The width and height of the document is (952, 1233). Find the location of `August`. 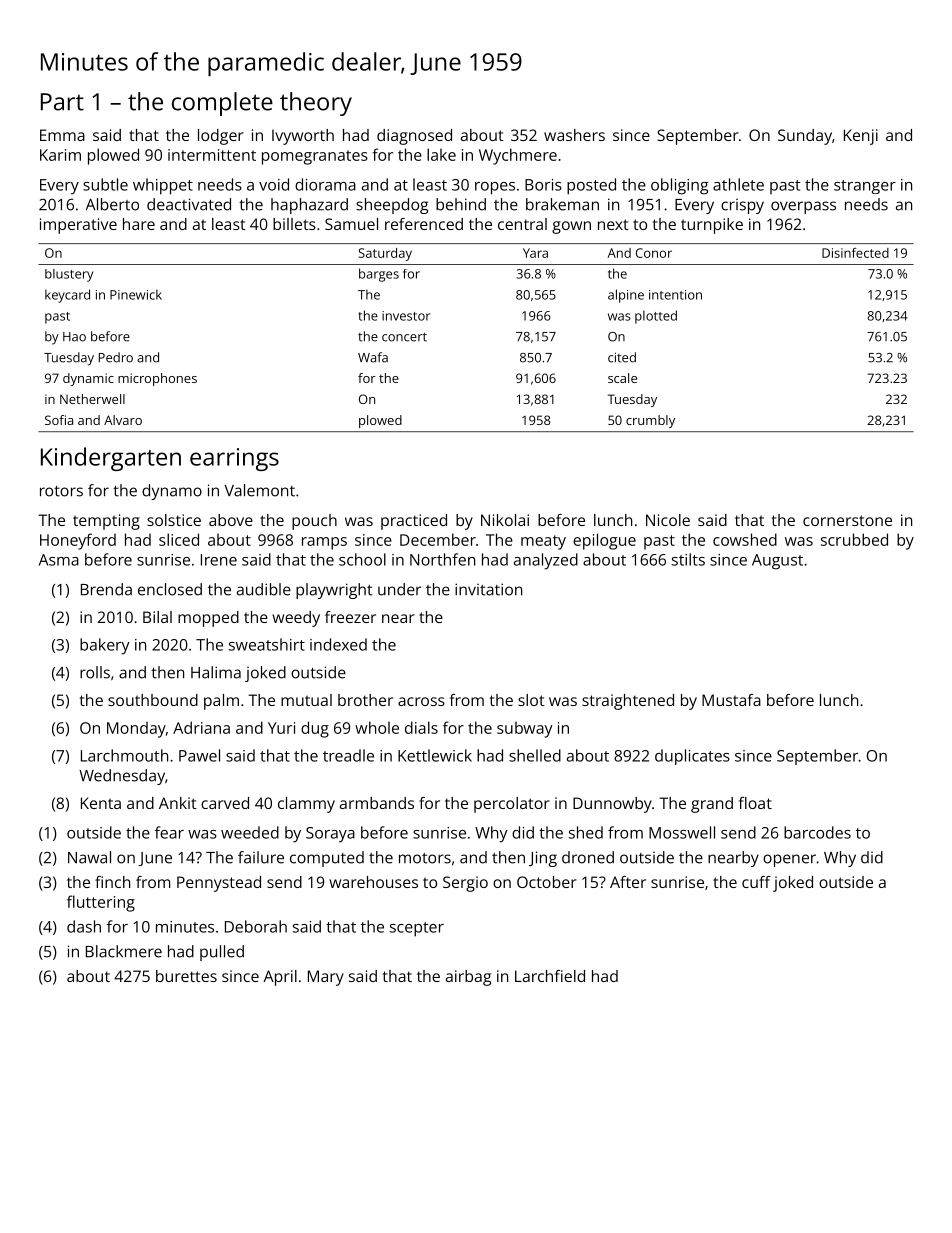

August is located at coordinates (777, 562).
